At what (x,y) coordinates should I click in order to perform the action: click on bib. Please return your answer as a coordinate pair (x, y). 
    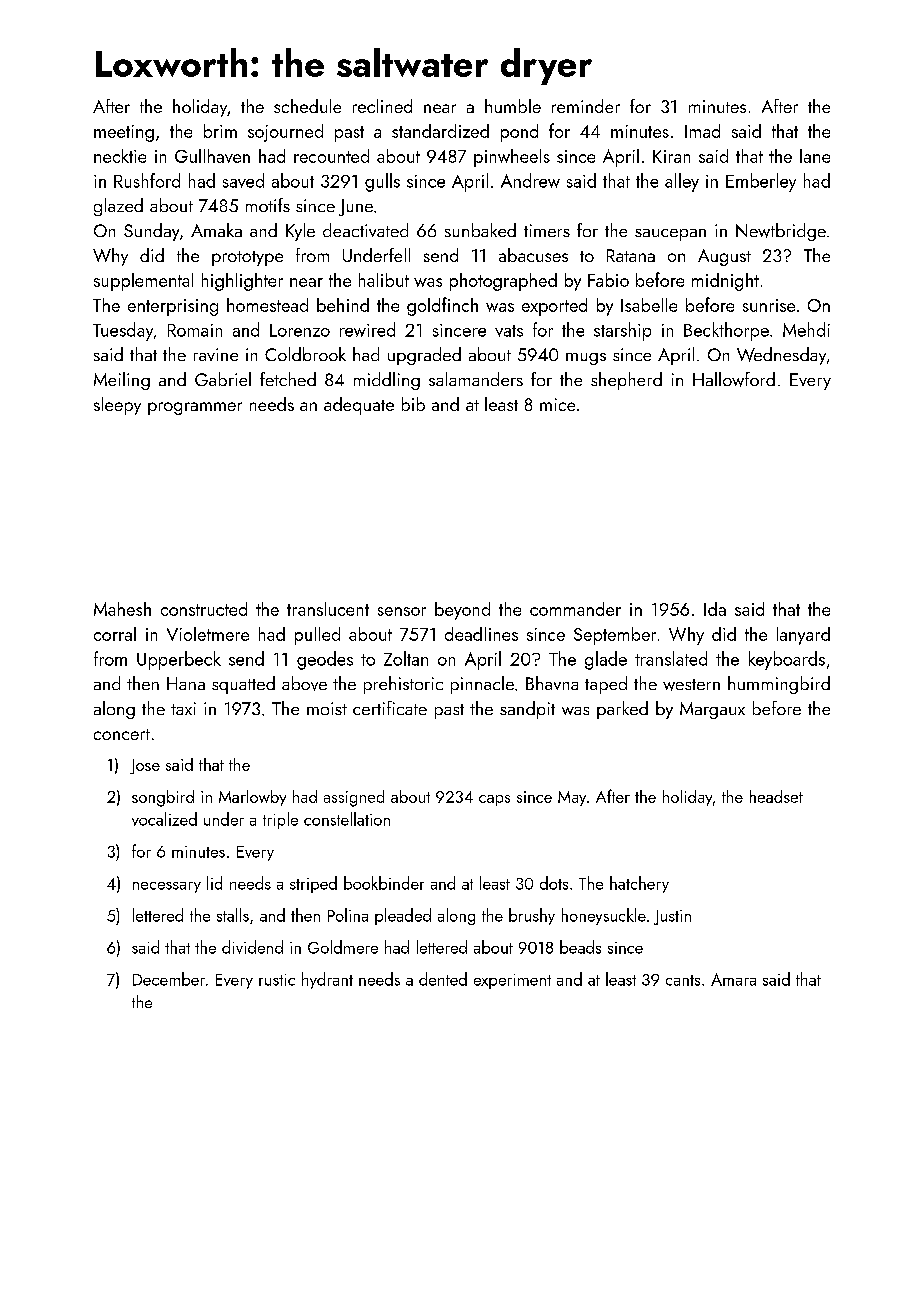
    Looking at the image, I should click on (413, 404).
